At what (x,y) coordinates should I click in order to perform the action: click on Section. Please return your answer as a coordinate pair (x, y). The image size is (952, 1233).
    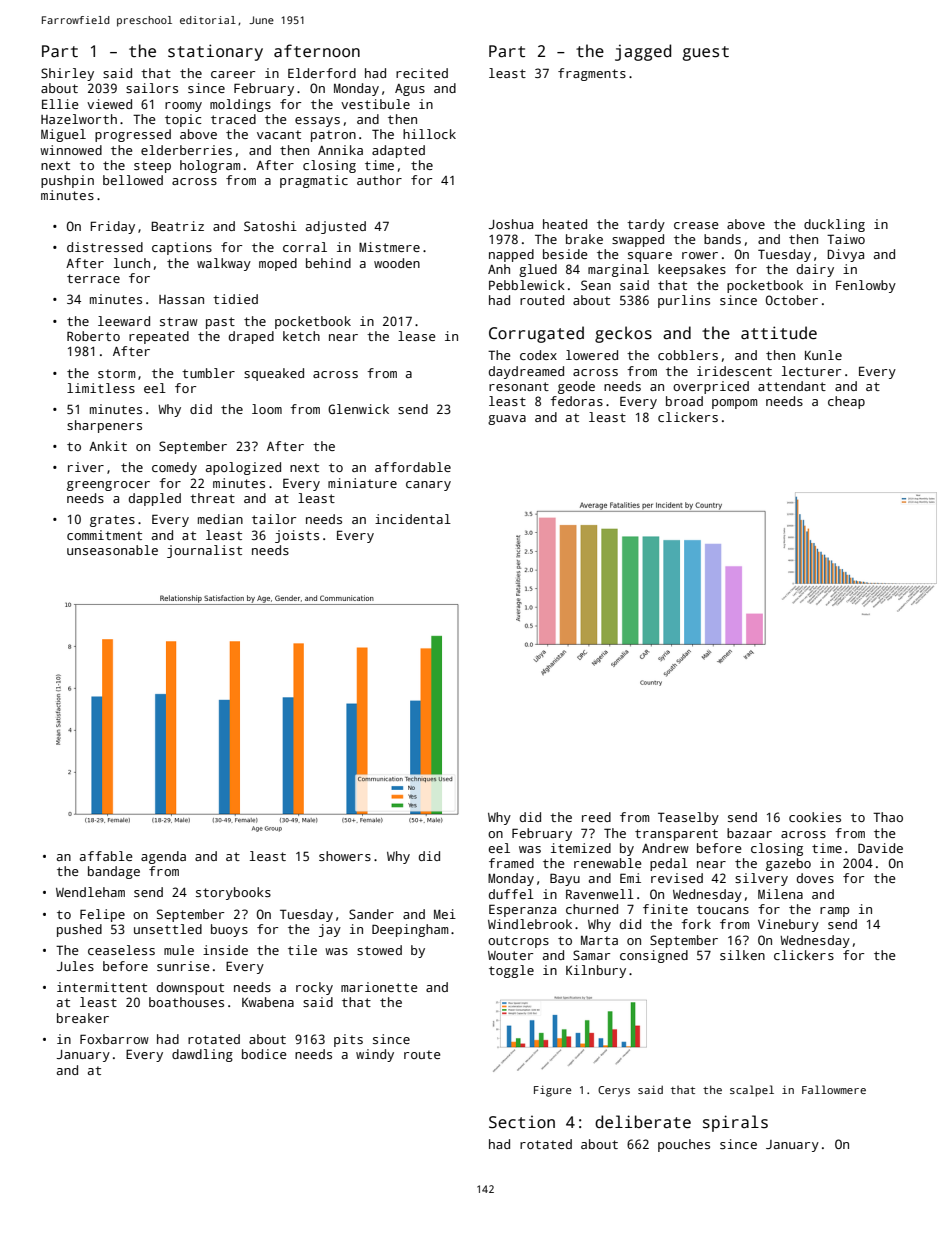
    Looking at the image, I should click on (522, 1122).
